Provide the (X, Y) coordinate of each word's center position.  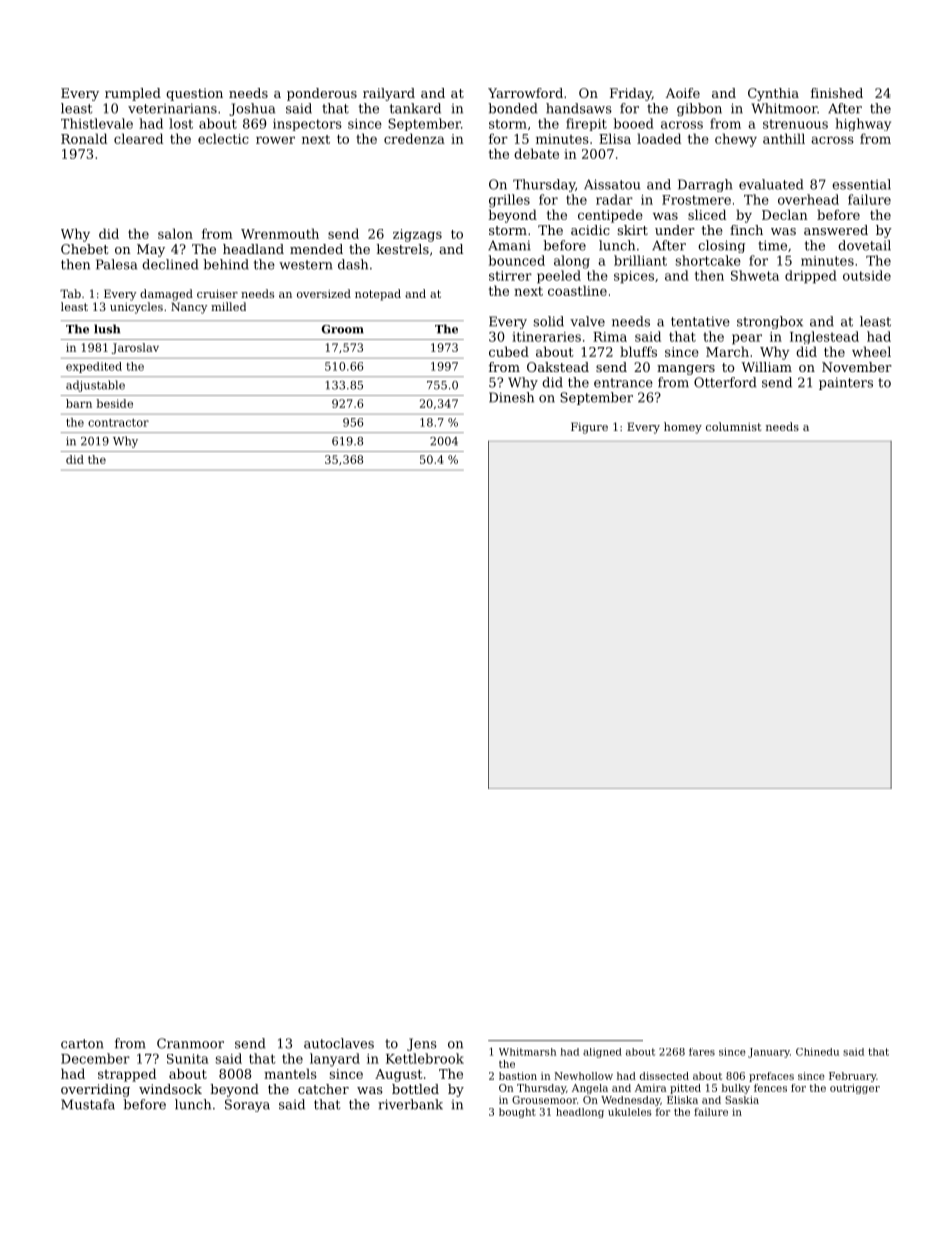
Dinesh (511, 397)
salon (175, 233)
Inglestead (824, 337)
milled (228, 306)
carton (82, 1044)
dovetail (864, 245)
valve (587, 321)
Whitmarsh (527, 1052)
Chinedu (817, 1052)
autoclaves (339, 1043)
